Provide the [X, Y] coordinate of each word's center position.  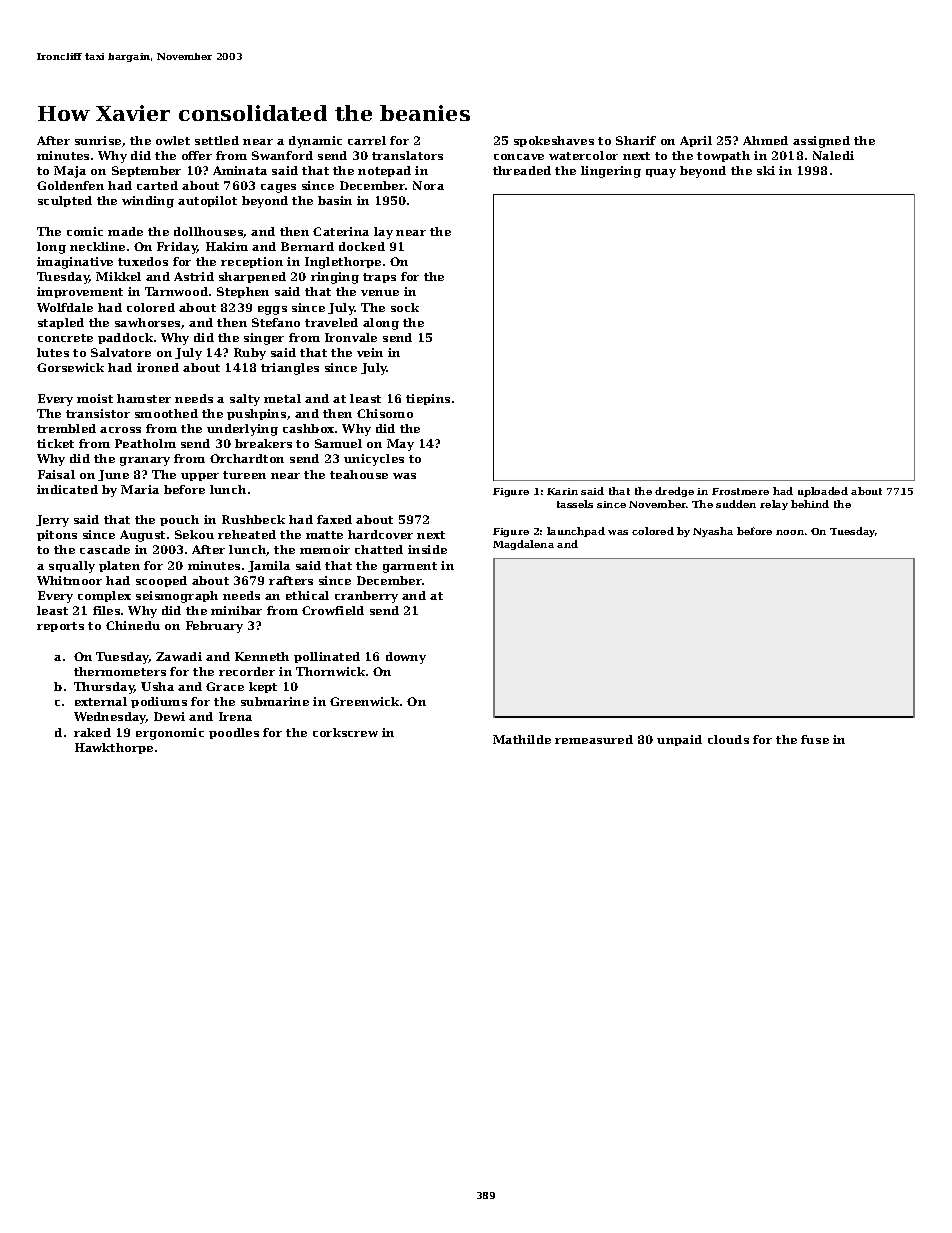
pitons [57, 535]
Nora [428, 185]
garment [410, 567]
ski [766, 170]
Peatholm [145, 443]
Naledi [833, 155]
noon [790, 532]
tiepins [428, 399]
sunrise [98, 140]
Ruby [250, 354]
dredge [674, 492]
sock [405, 307]
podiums [159, 702]
